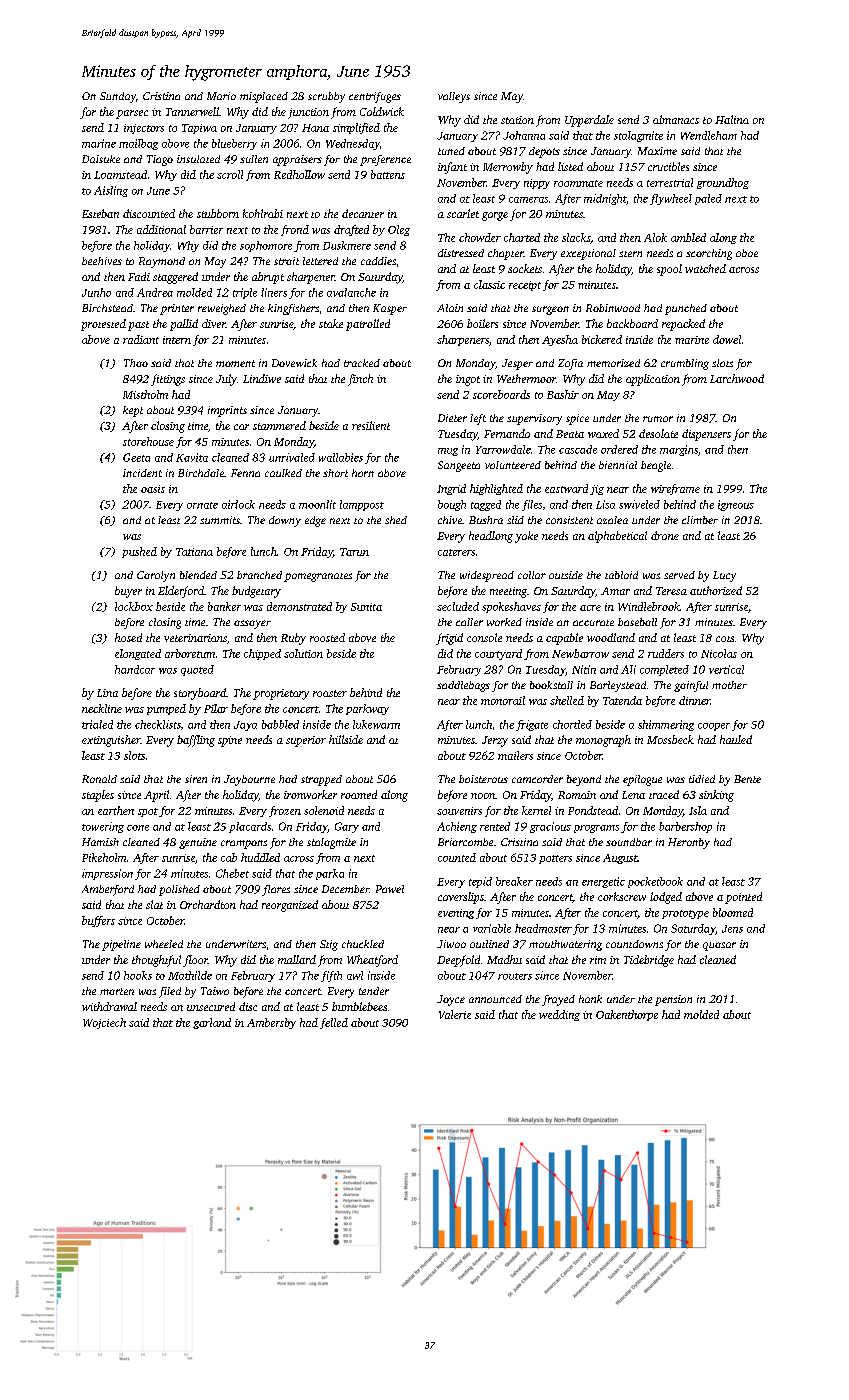 This page has height=1400, width=849. I want to click on pension, so click(673, 1000).
